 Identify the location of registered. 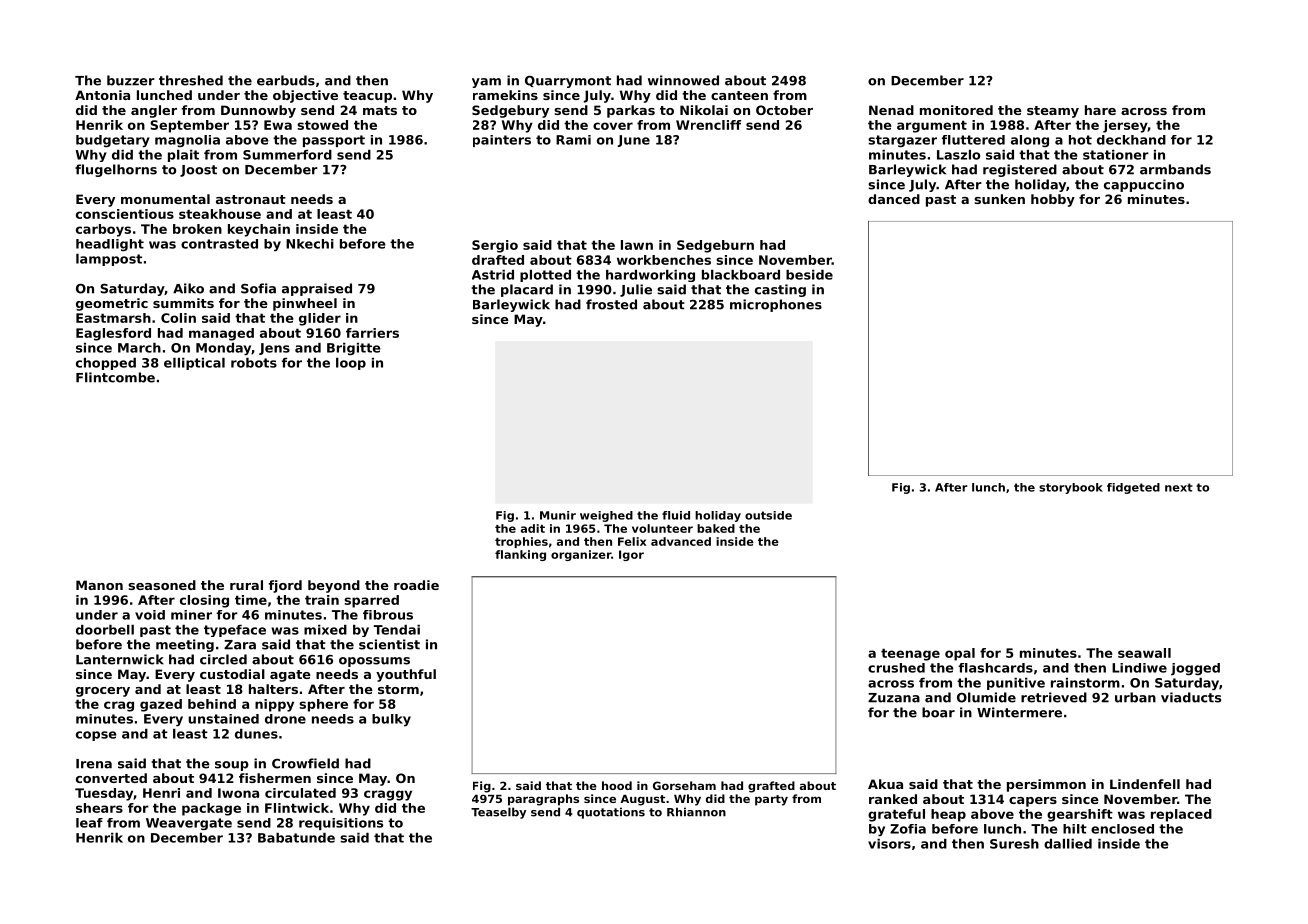
(1020, 170).
